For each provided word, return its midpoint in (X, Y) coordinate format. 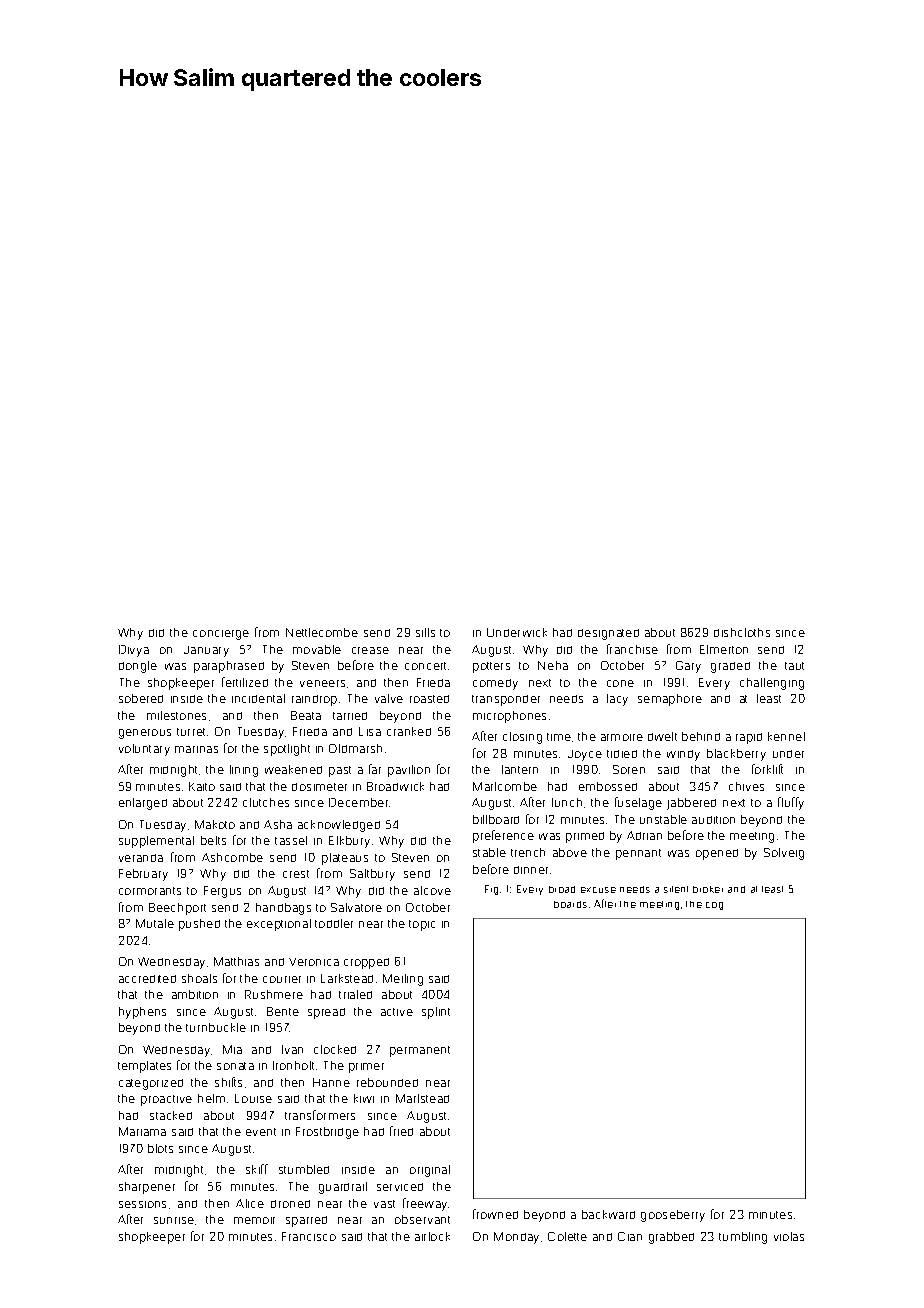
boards (570, 904)
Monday (516, 1238)
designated (608, 634)
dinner (531, 870)
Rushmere (274, 994)
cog (714, 906)
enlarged (143, 804)
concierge (221, 635)
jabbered (691, 804)
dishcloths (742, 632)
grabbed (671, 1238)
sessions (142, 1204)
